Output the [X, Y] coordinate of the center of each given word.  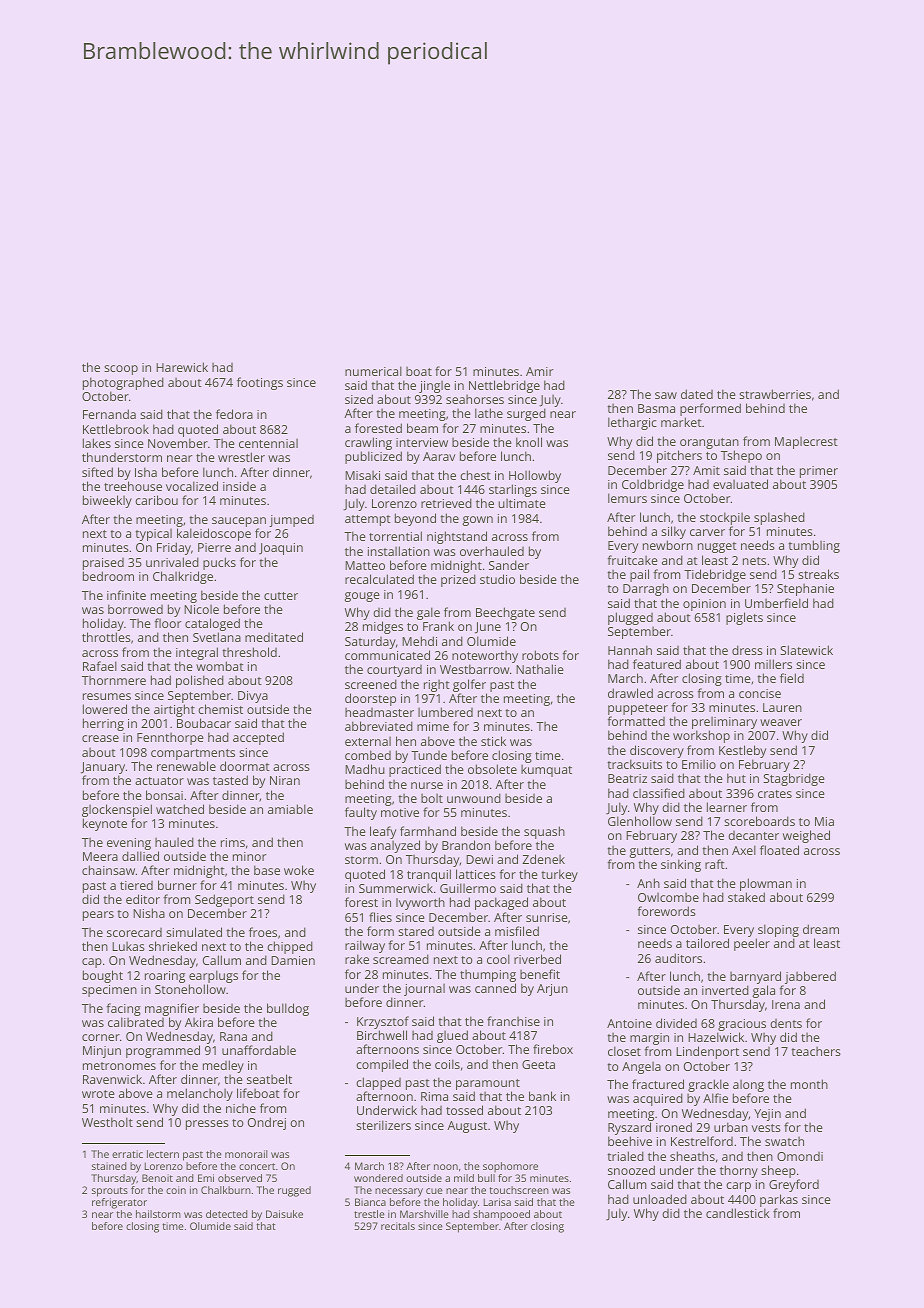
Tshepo [741, 456]
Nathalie [540, 669]
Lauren [782, 707]
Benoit [157, 1178]
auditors [678, 958]
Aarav [439, 456]
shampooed [501, 1215]
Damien [293, 960]
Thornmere [114, 680]
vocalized [192, 486]
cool [498, 959]
